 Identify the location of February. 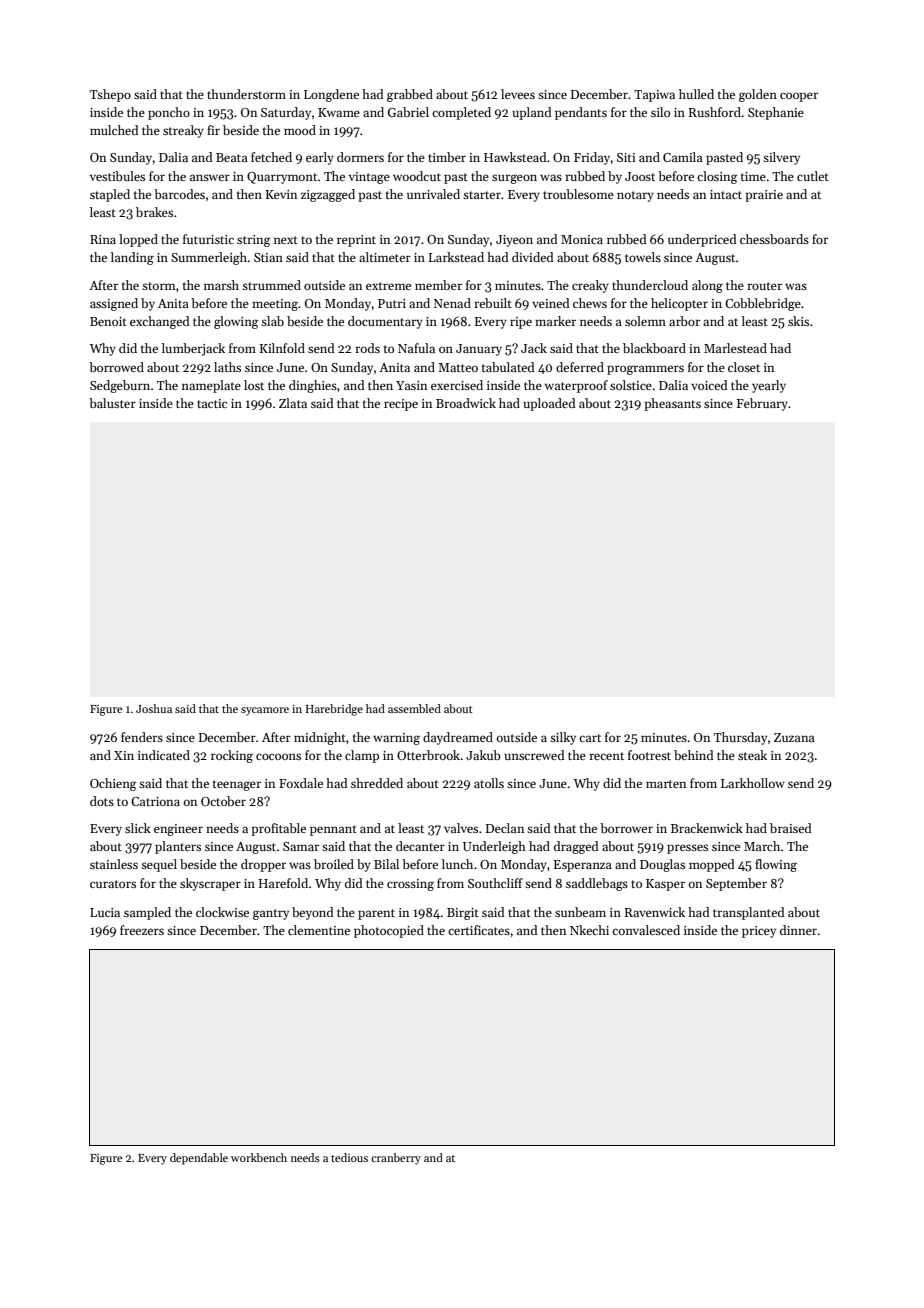
(762, 404).
